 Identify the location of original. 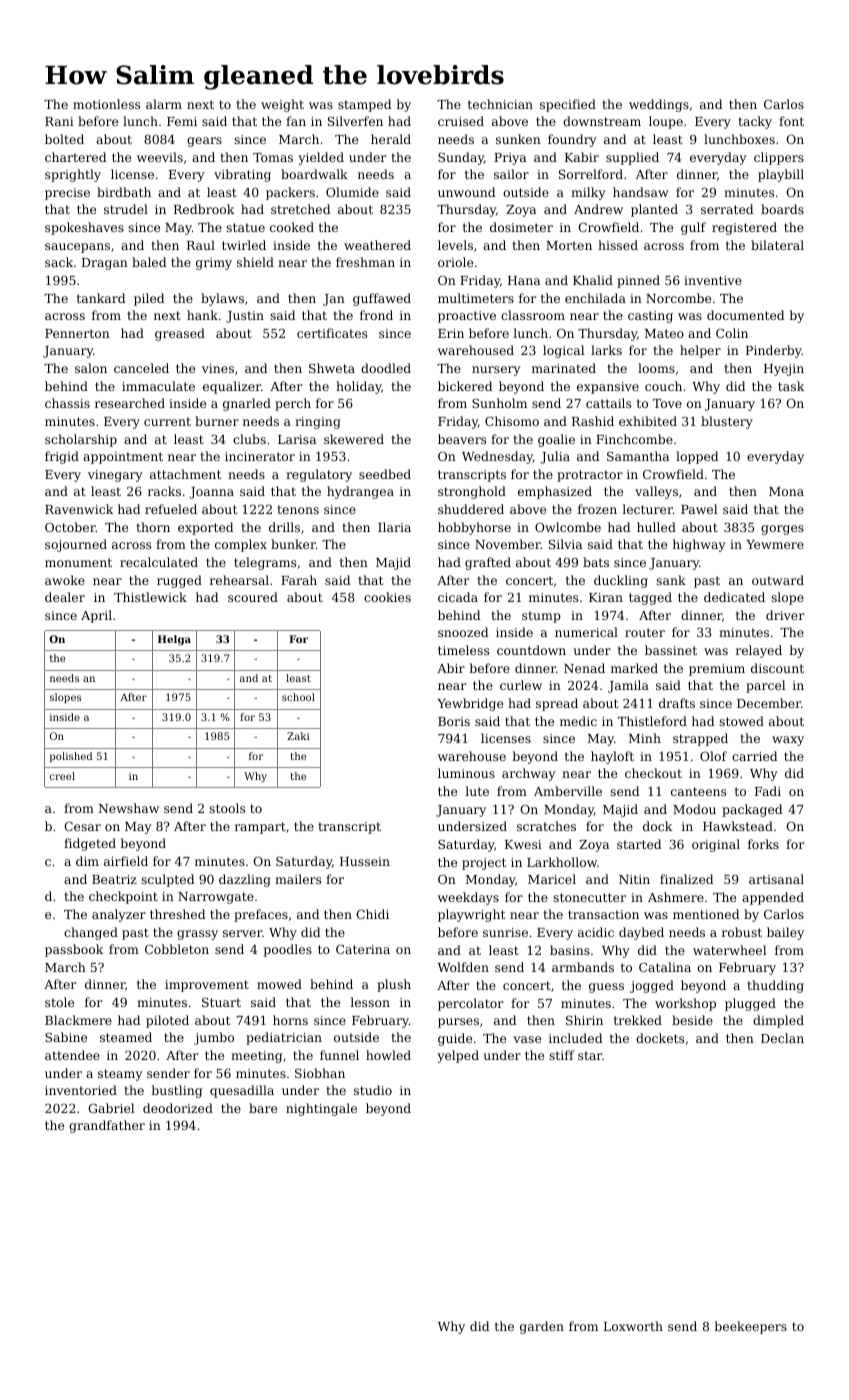
(716, 845).
